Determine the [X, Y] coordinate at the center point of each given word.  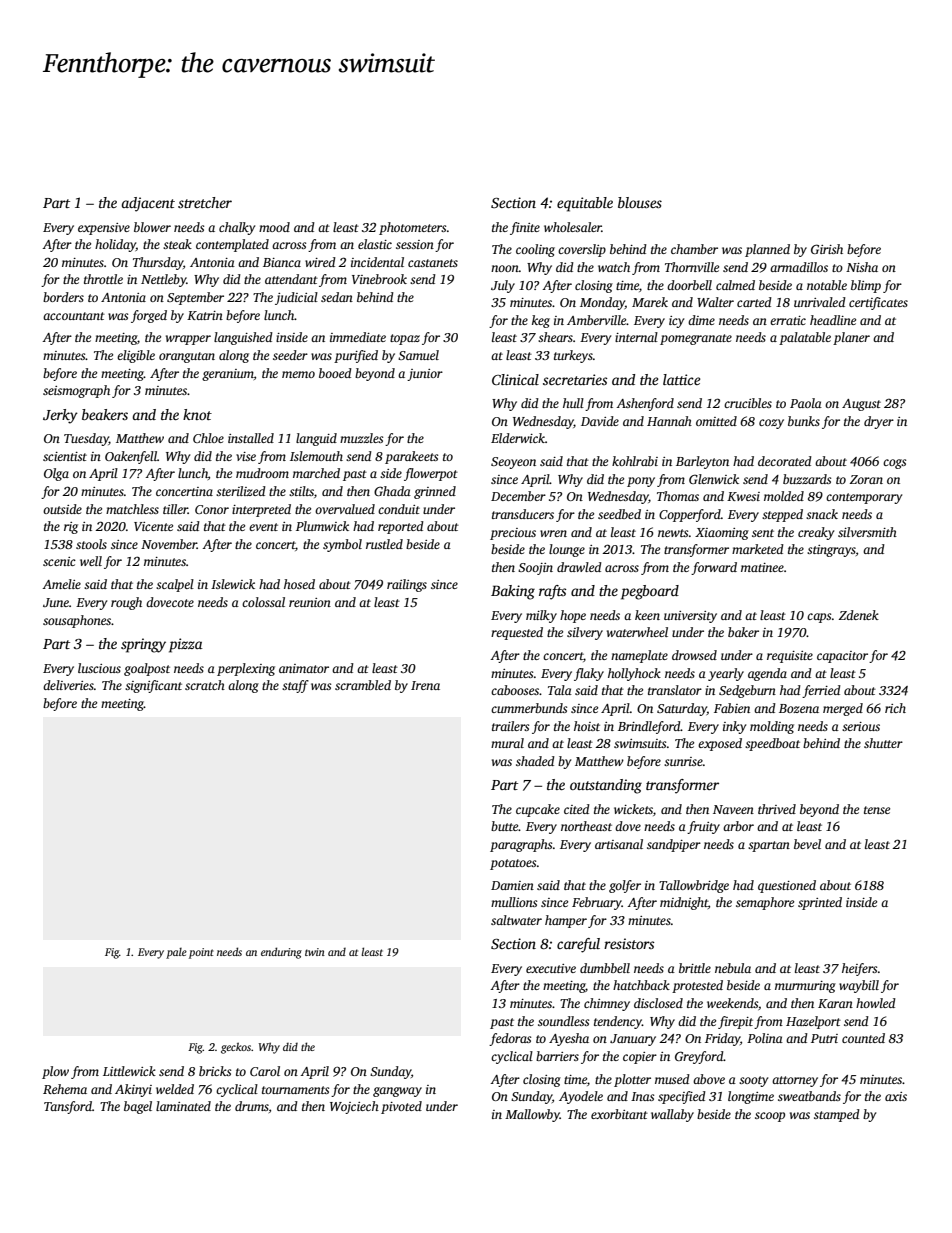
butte [505, 826]
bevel [807, 844]
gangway [397, 1092]
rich [895, 708]
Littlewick [129, 1071]
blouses [640, 202]
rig [71, 528]
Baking [513, 592]
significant [153, 686]
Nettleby [164, 280]
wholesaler [573, 227]
